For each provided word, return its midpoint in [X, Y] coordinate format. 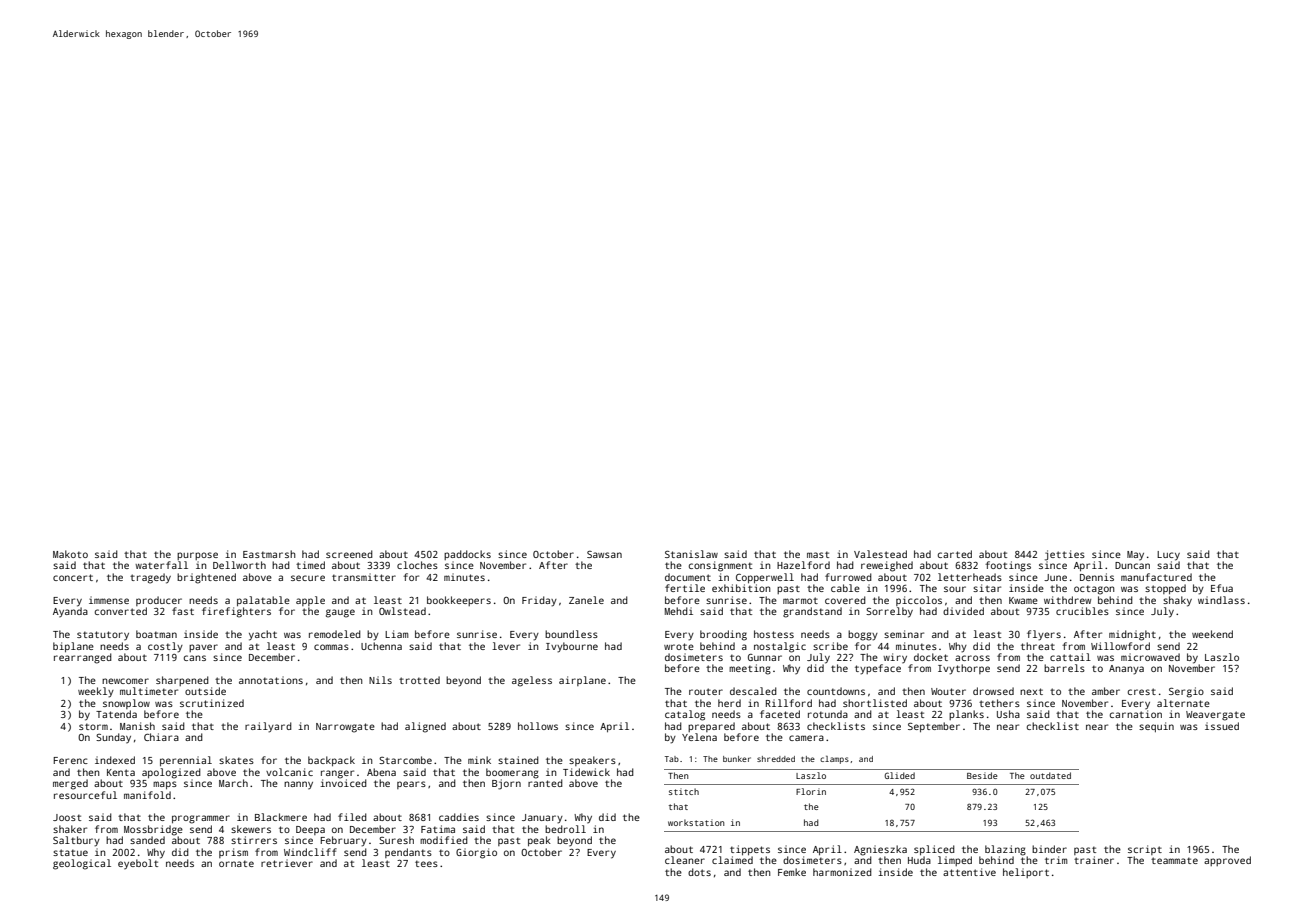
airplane [582, 681]
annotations [271, 680]
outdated [1050, 775]
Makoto [70, 554]
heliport [1026, 873]
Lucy [1168, 556]
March [233, 783]
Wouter [948, 691]
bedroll [565, 829]
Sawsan [604, 554]
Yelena [699, 737]
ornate [236, 863]
